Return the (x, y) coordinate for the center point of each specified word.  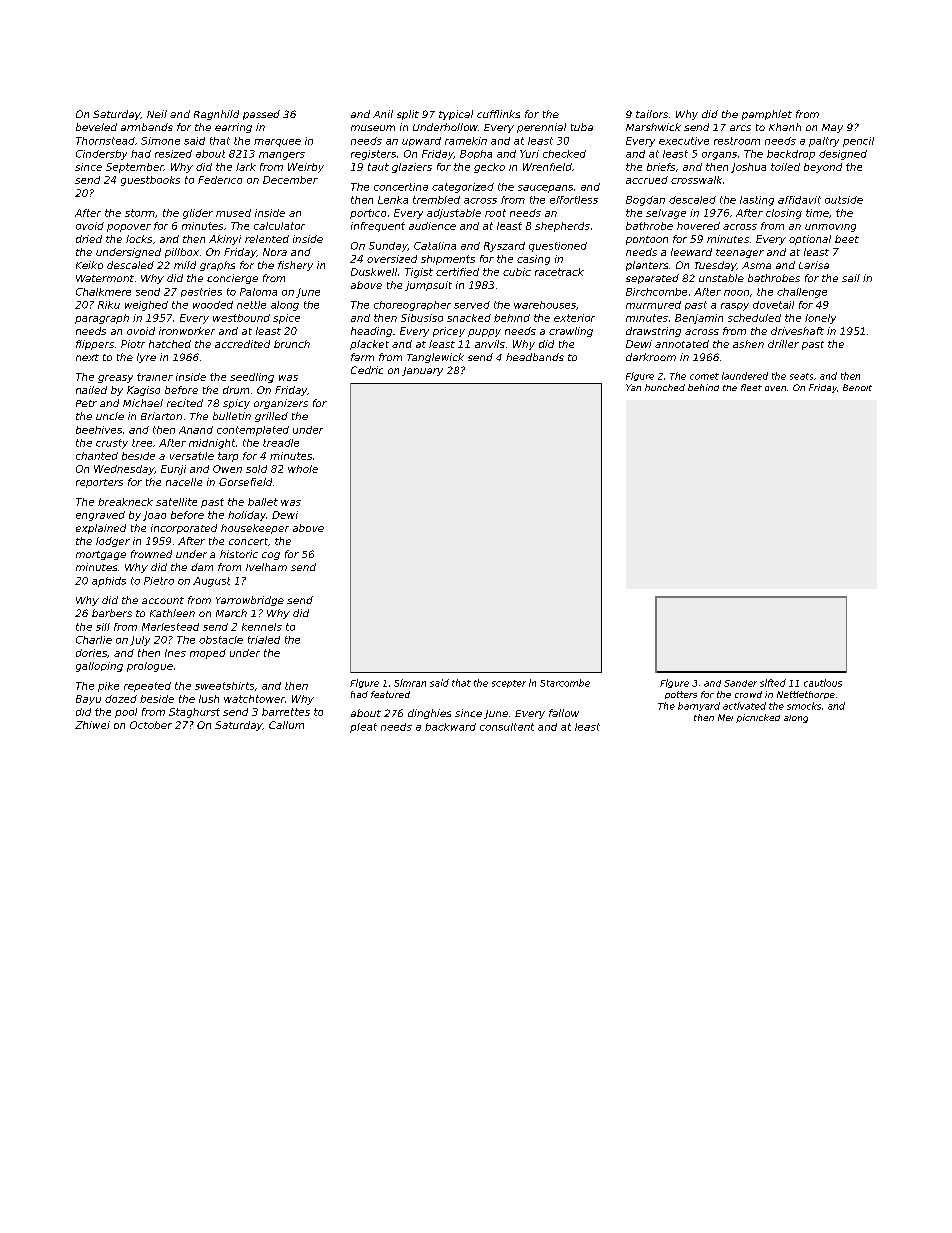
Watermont (105, 278)
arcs (740, 128)
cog (271, 556)
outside (844, 200)
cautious (823, 683)
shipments (448, 260)
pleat (363, 728)
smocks (804, 706)
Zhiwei (92, 725)
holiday (247, 516)
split (408, 115)
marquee (277, 143)
